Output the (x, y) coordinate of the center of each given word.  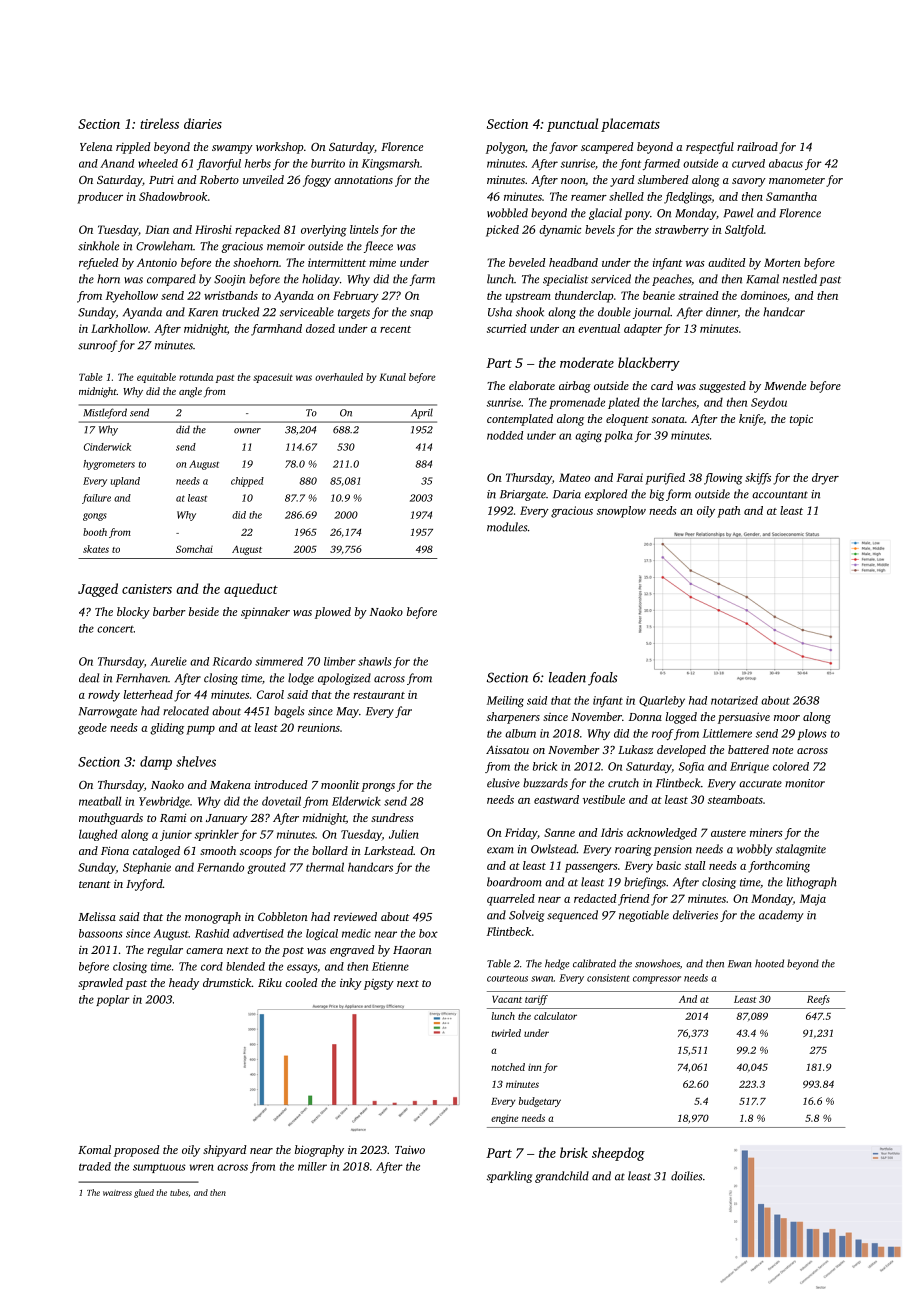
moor (787, 718)
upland (125, 482)
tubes (179, 1192)
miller (312, 1166)
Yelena (96, 146)
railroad (757, 146)
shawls (375, 661)
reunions (319, 727)
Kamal (762, 279)
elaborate (532, 385)
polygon (505, 148)
